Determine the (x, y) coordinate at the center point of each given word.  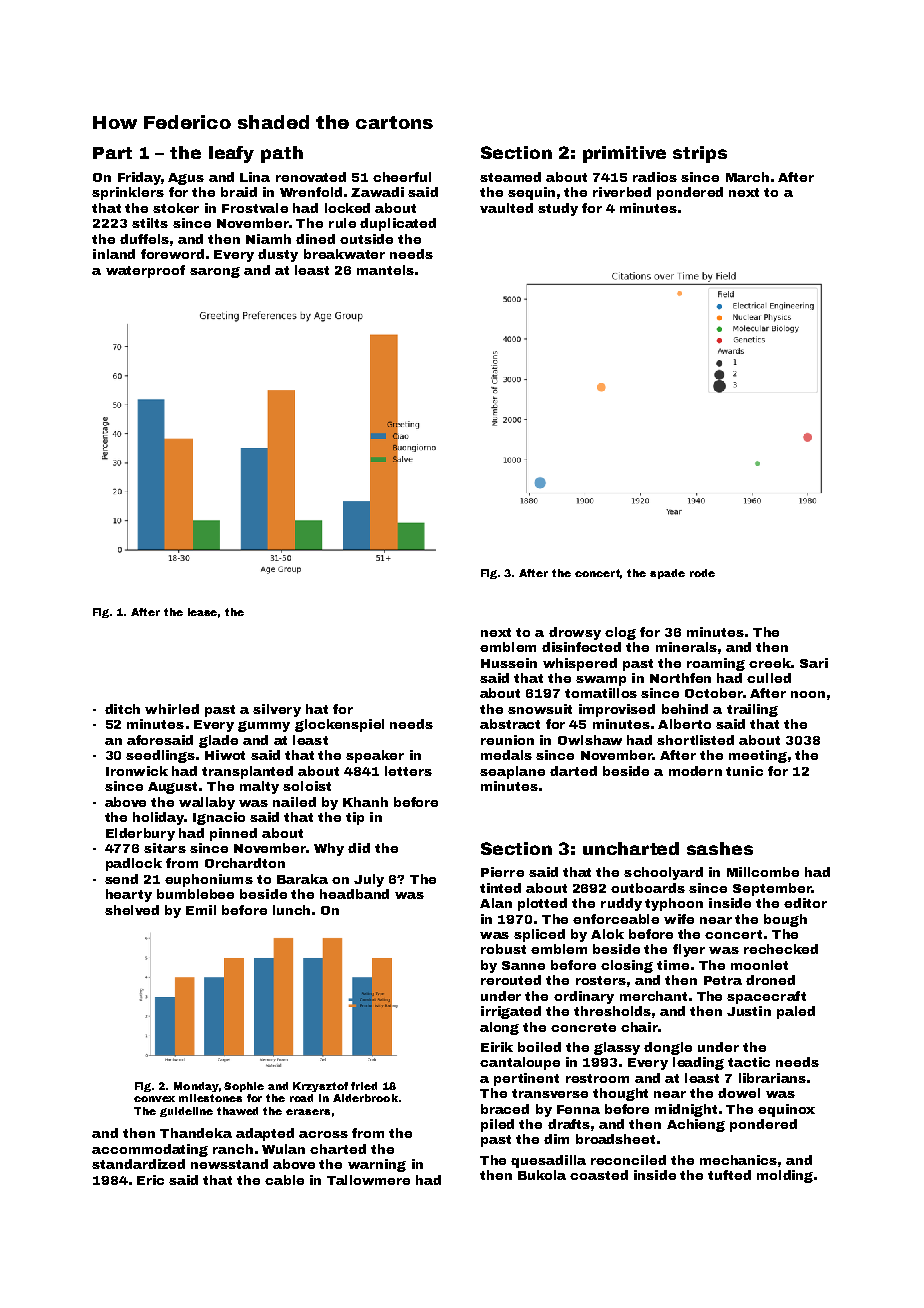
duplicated (398, 224)
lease (202, 612)
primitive (624, 154)
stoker (176, 208)
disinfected (581, 647)
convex (154, 1099)
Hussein (509, 663)
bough (785, 920)
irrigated (511, 1012)
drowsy (575, 633)
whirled (172, 709)
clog (620, 633)
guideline (186, 1112)
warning (377, 1165)
